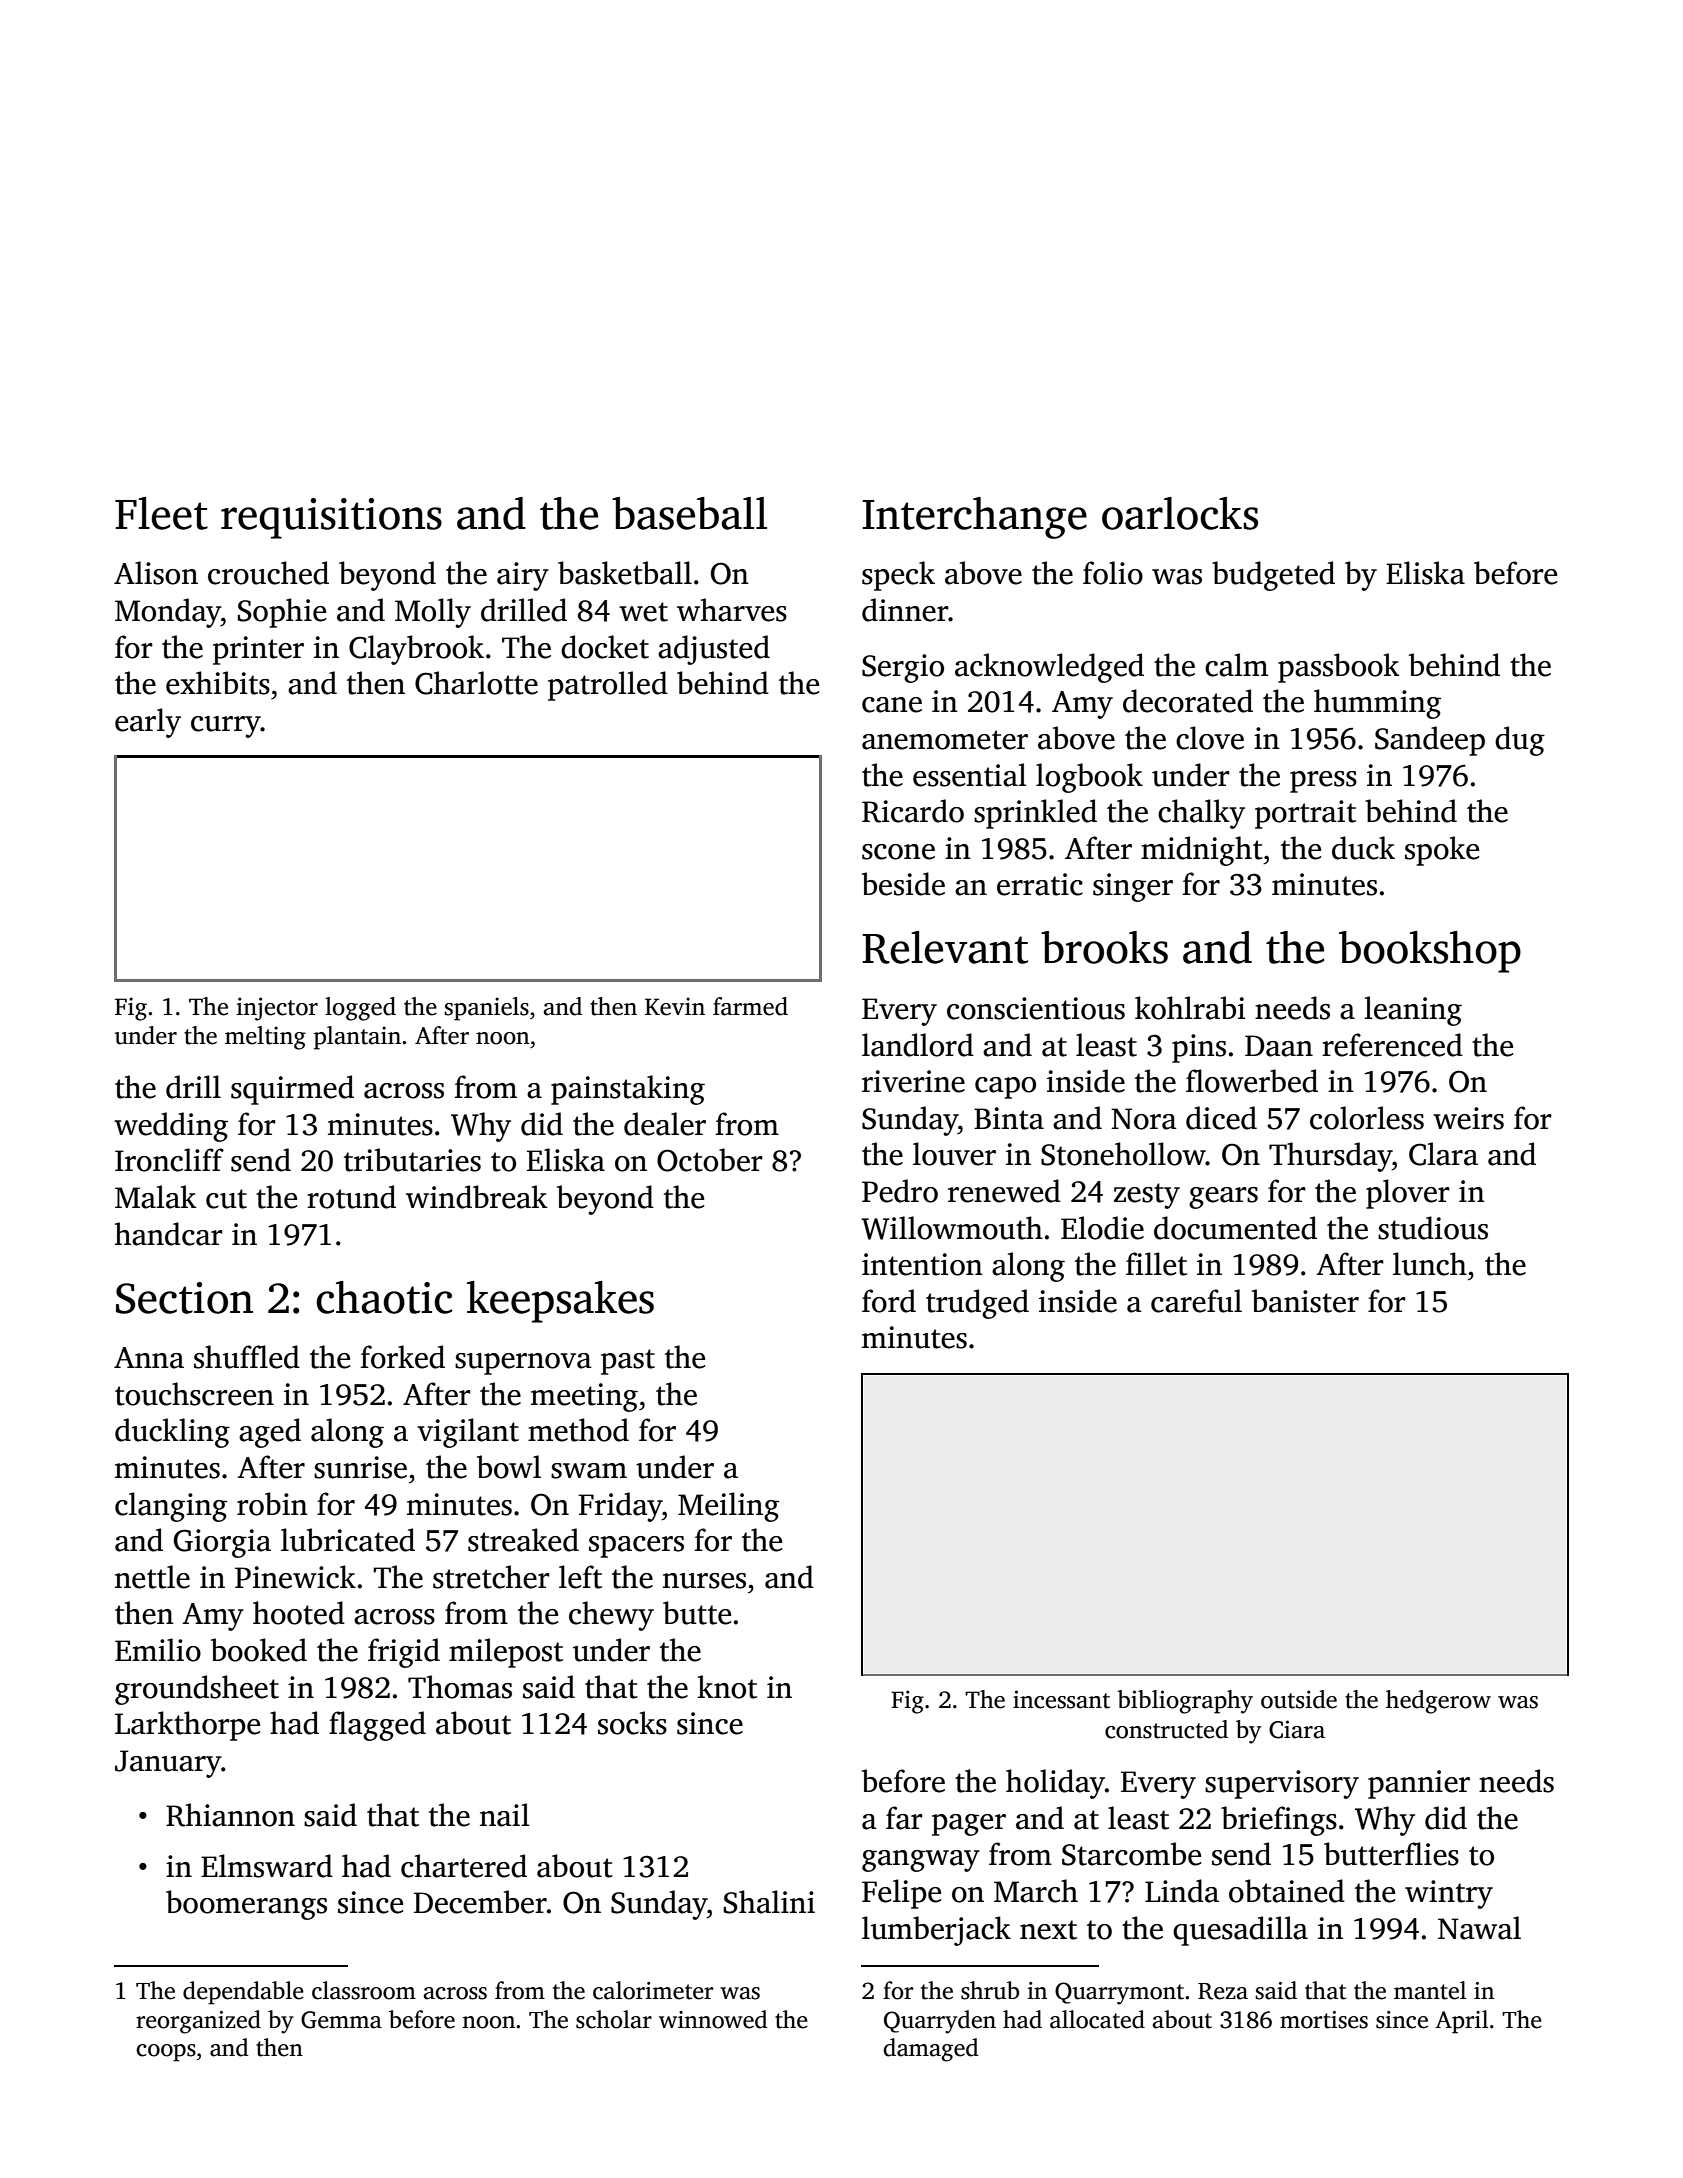 The width and height of the document is (1683, 2178). Describe the element at coordinates (505, 1815) in the document. I see `nail` at that location.
